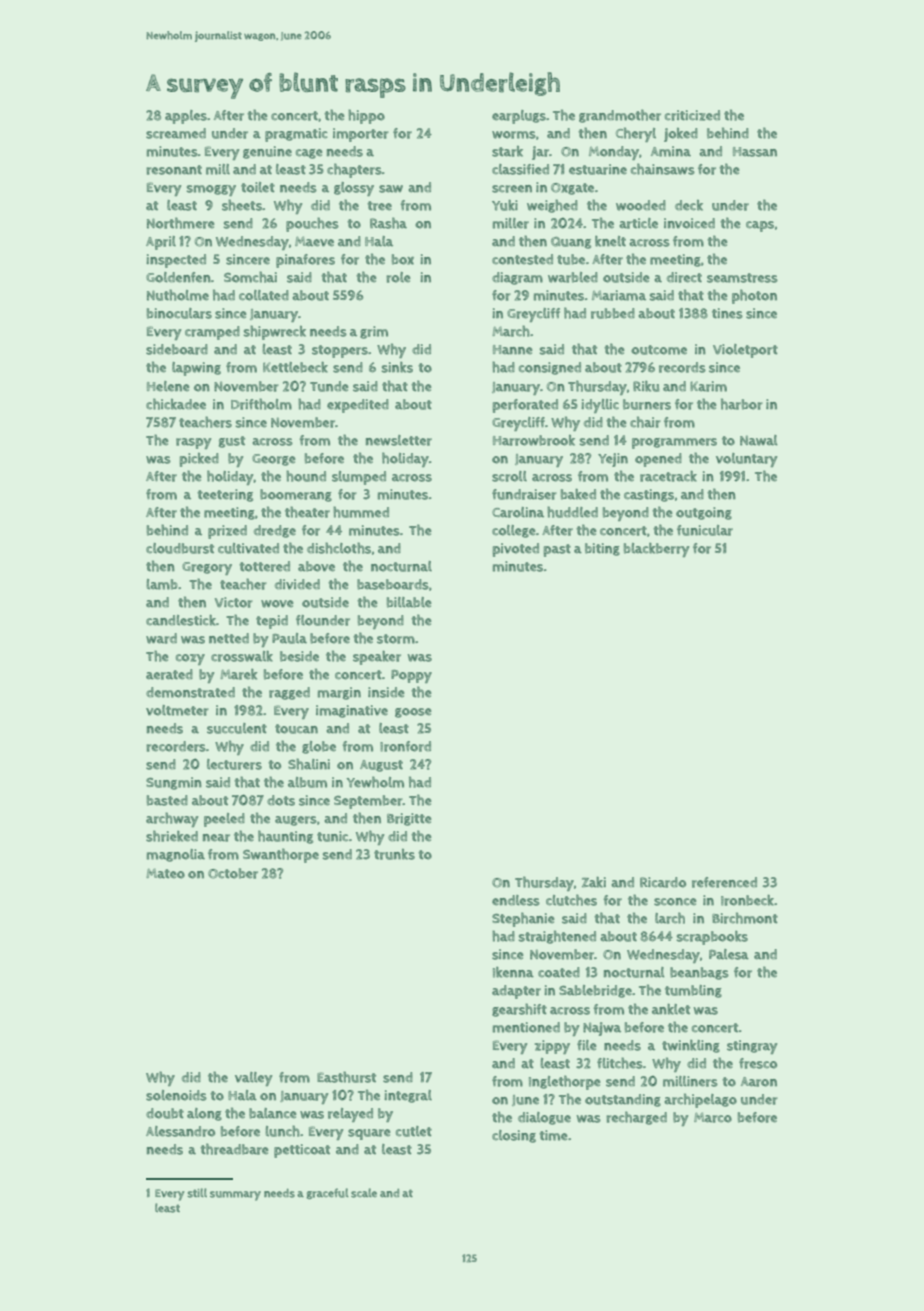  What do you see at coordinates (176, 261) in the page?
I see `inspected` at bounding box center [176, 261].
